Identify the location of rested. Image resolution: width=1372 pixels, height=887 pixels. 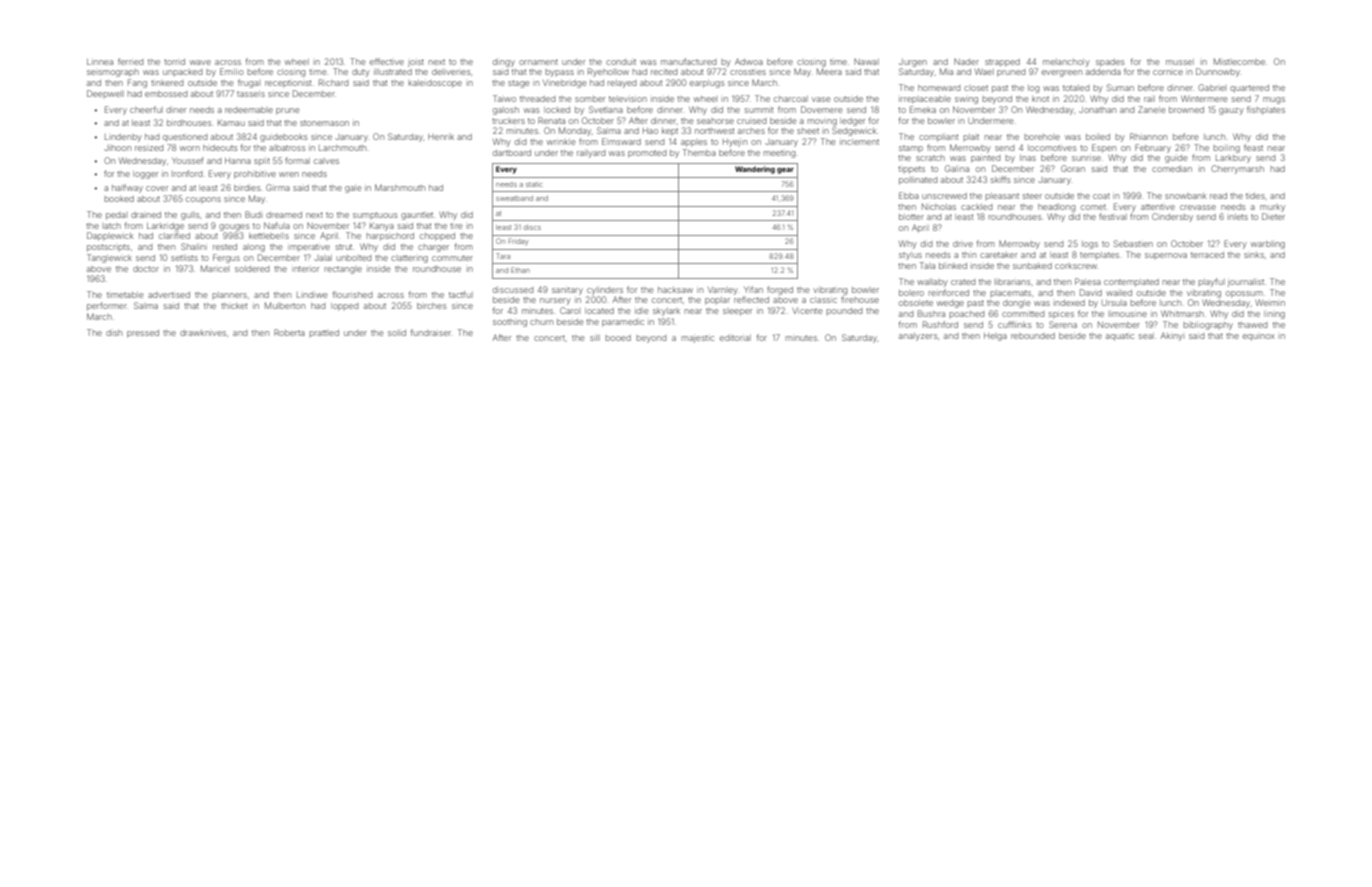
(225, 247).
